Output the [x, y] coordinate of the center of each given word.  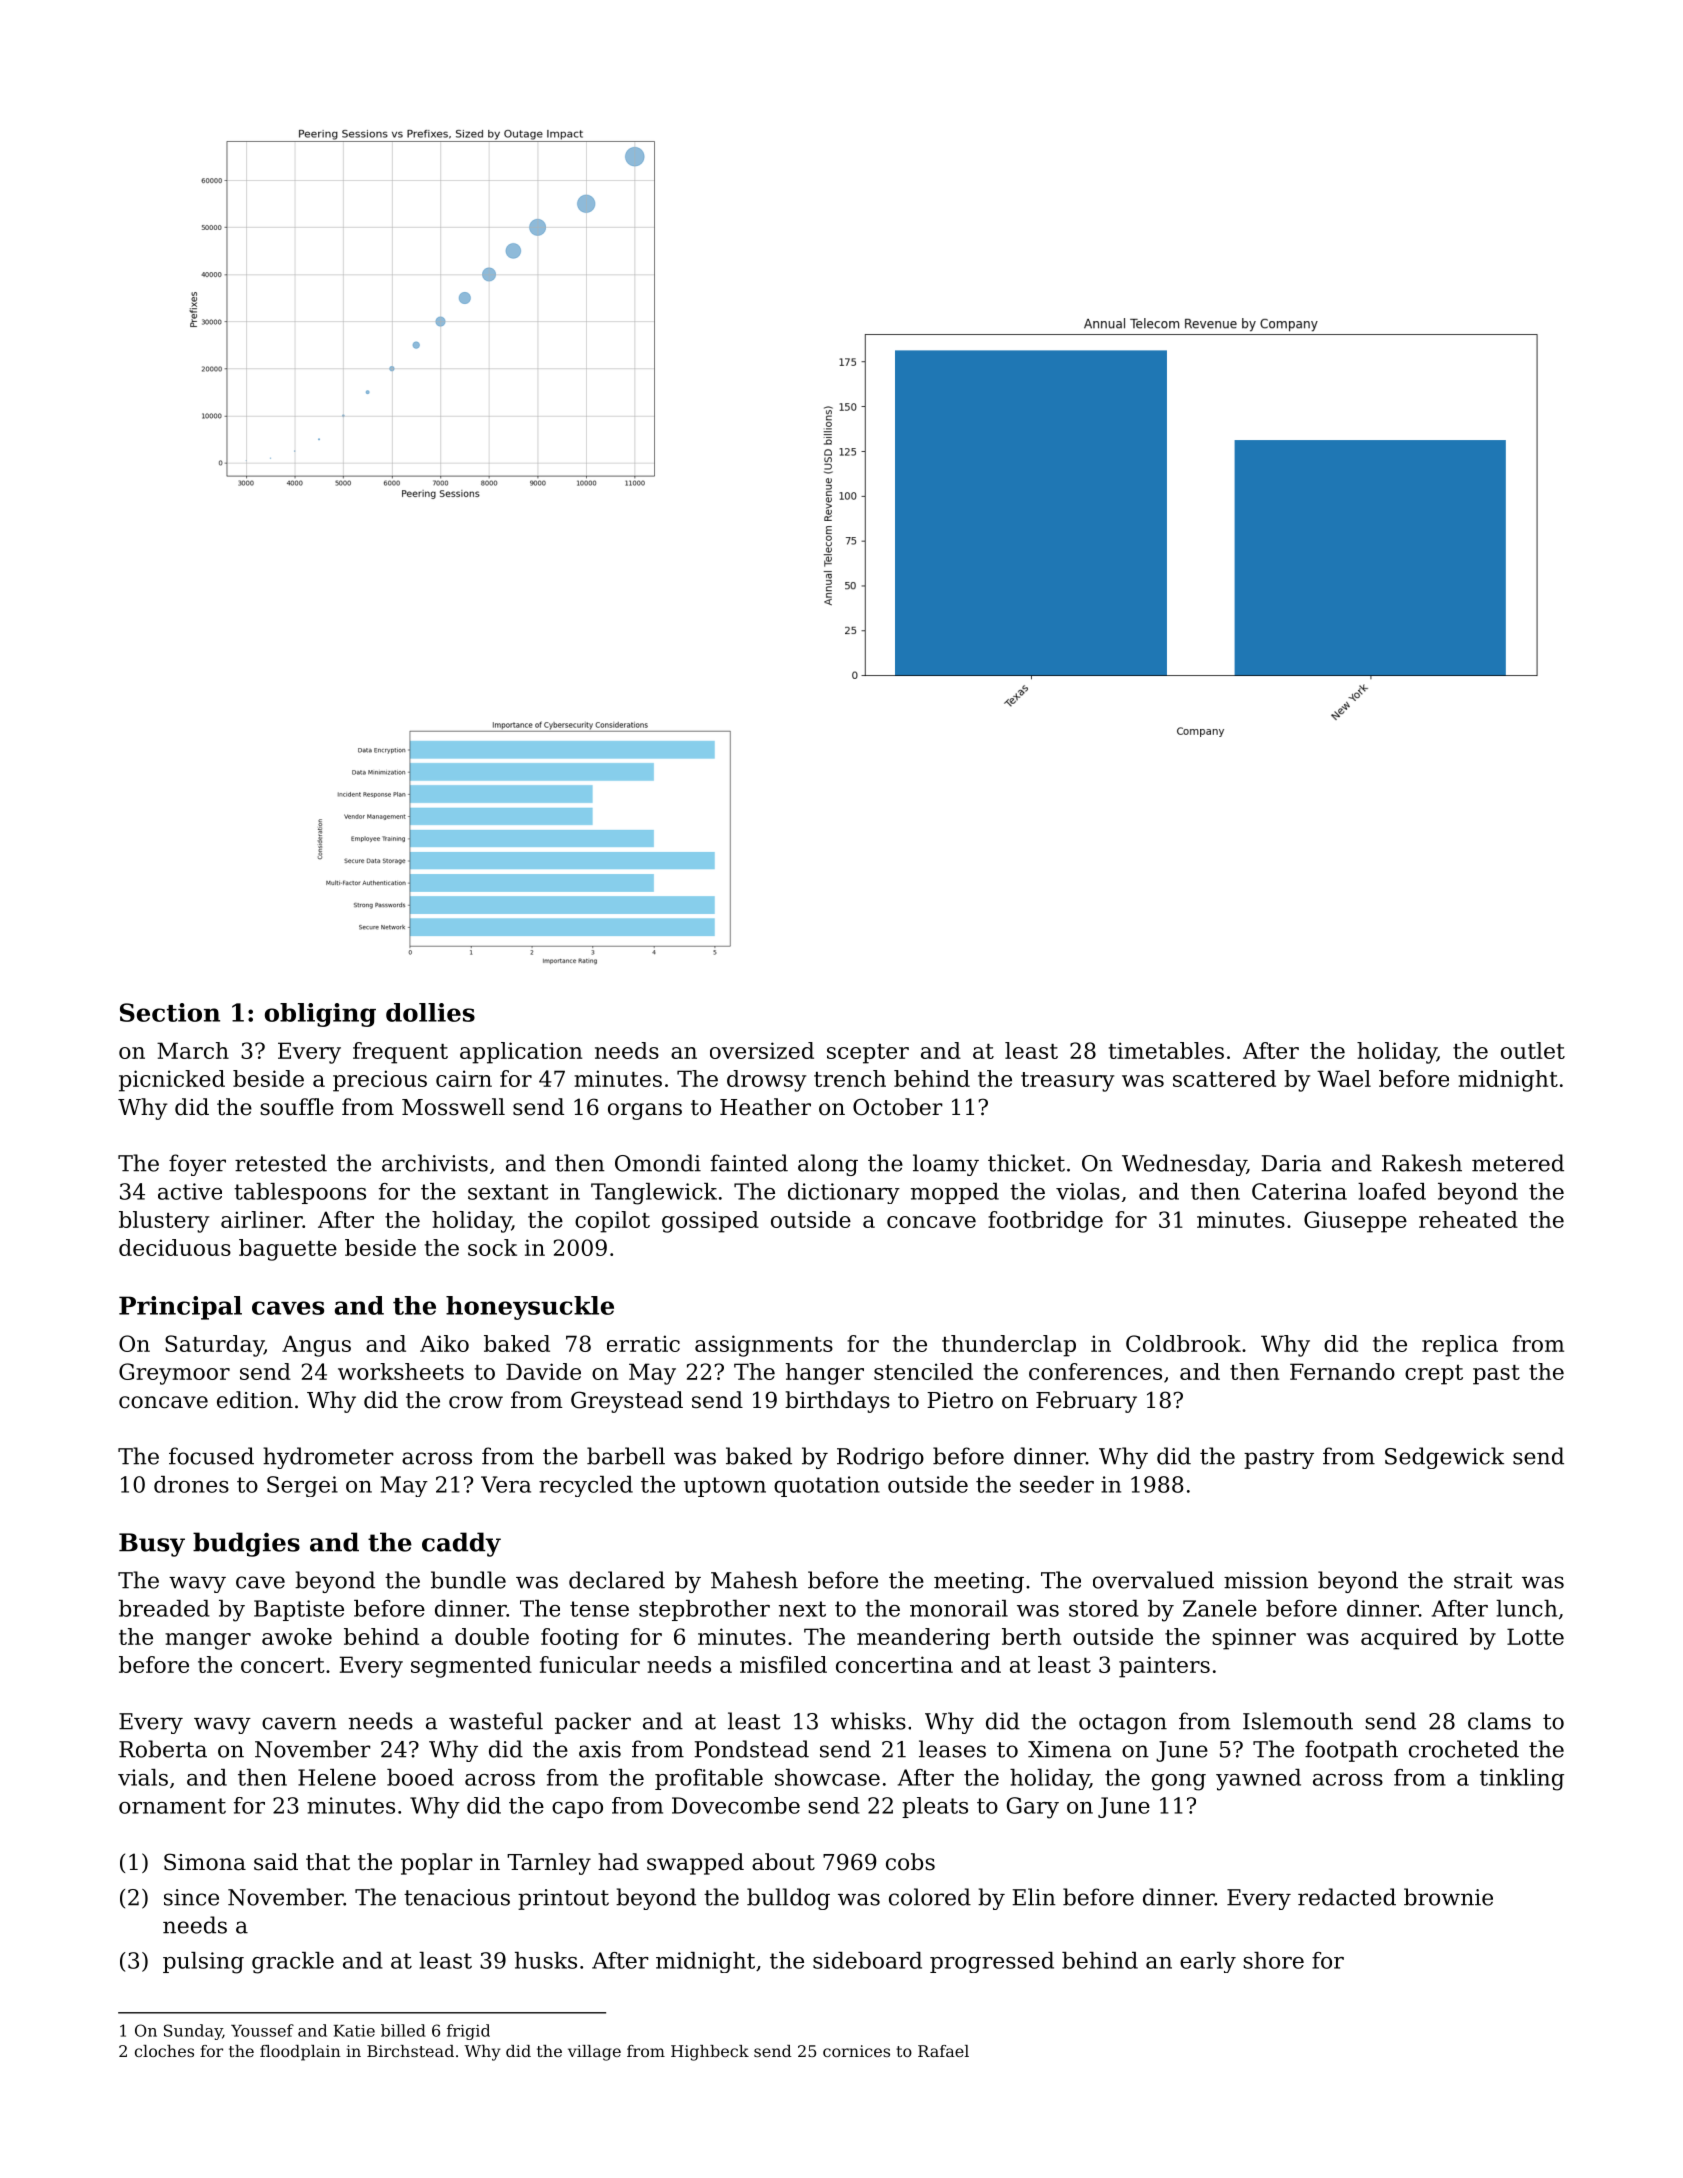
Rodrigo [880, 1458]
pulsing [203, 1963]
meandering [923, 1639]
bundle [468, 1580]
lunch [1526, 1608]
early [1208, 1962]
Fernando [1342, 1371]
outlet [1533, 1050]
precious [380, 1081]
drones [191, 1484]
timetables [1166, 1050]
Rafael [943, 2051]
